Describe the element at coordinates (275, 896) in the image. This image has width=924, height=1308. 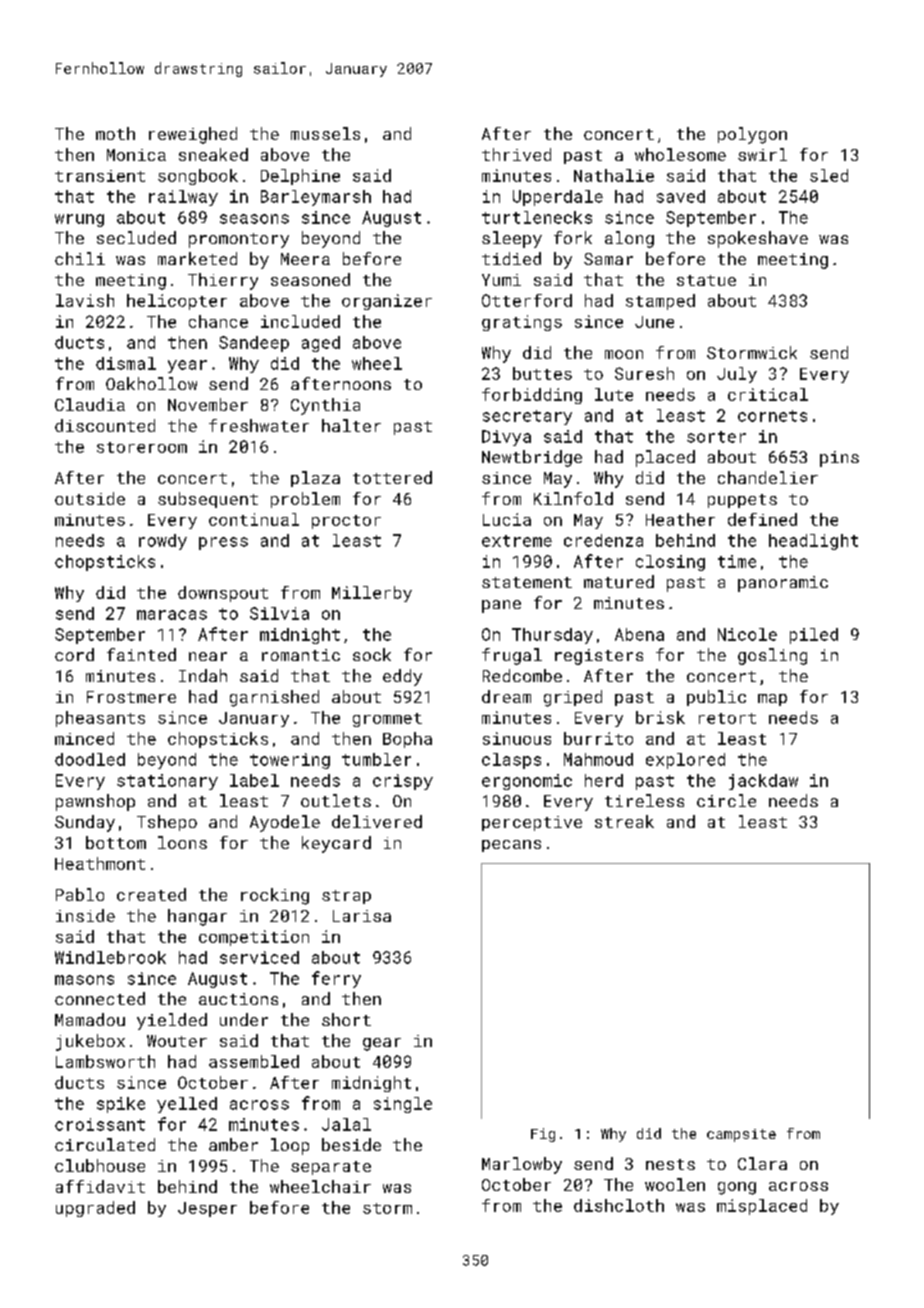
I see `rocking` at that location.
